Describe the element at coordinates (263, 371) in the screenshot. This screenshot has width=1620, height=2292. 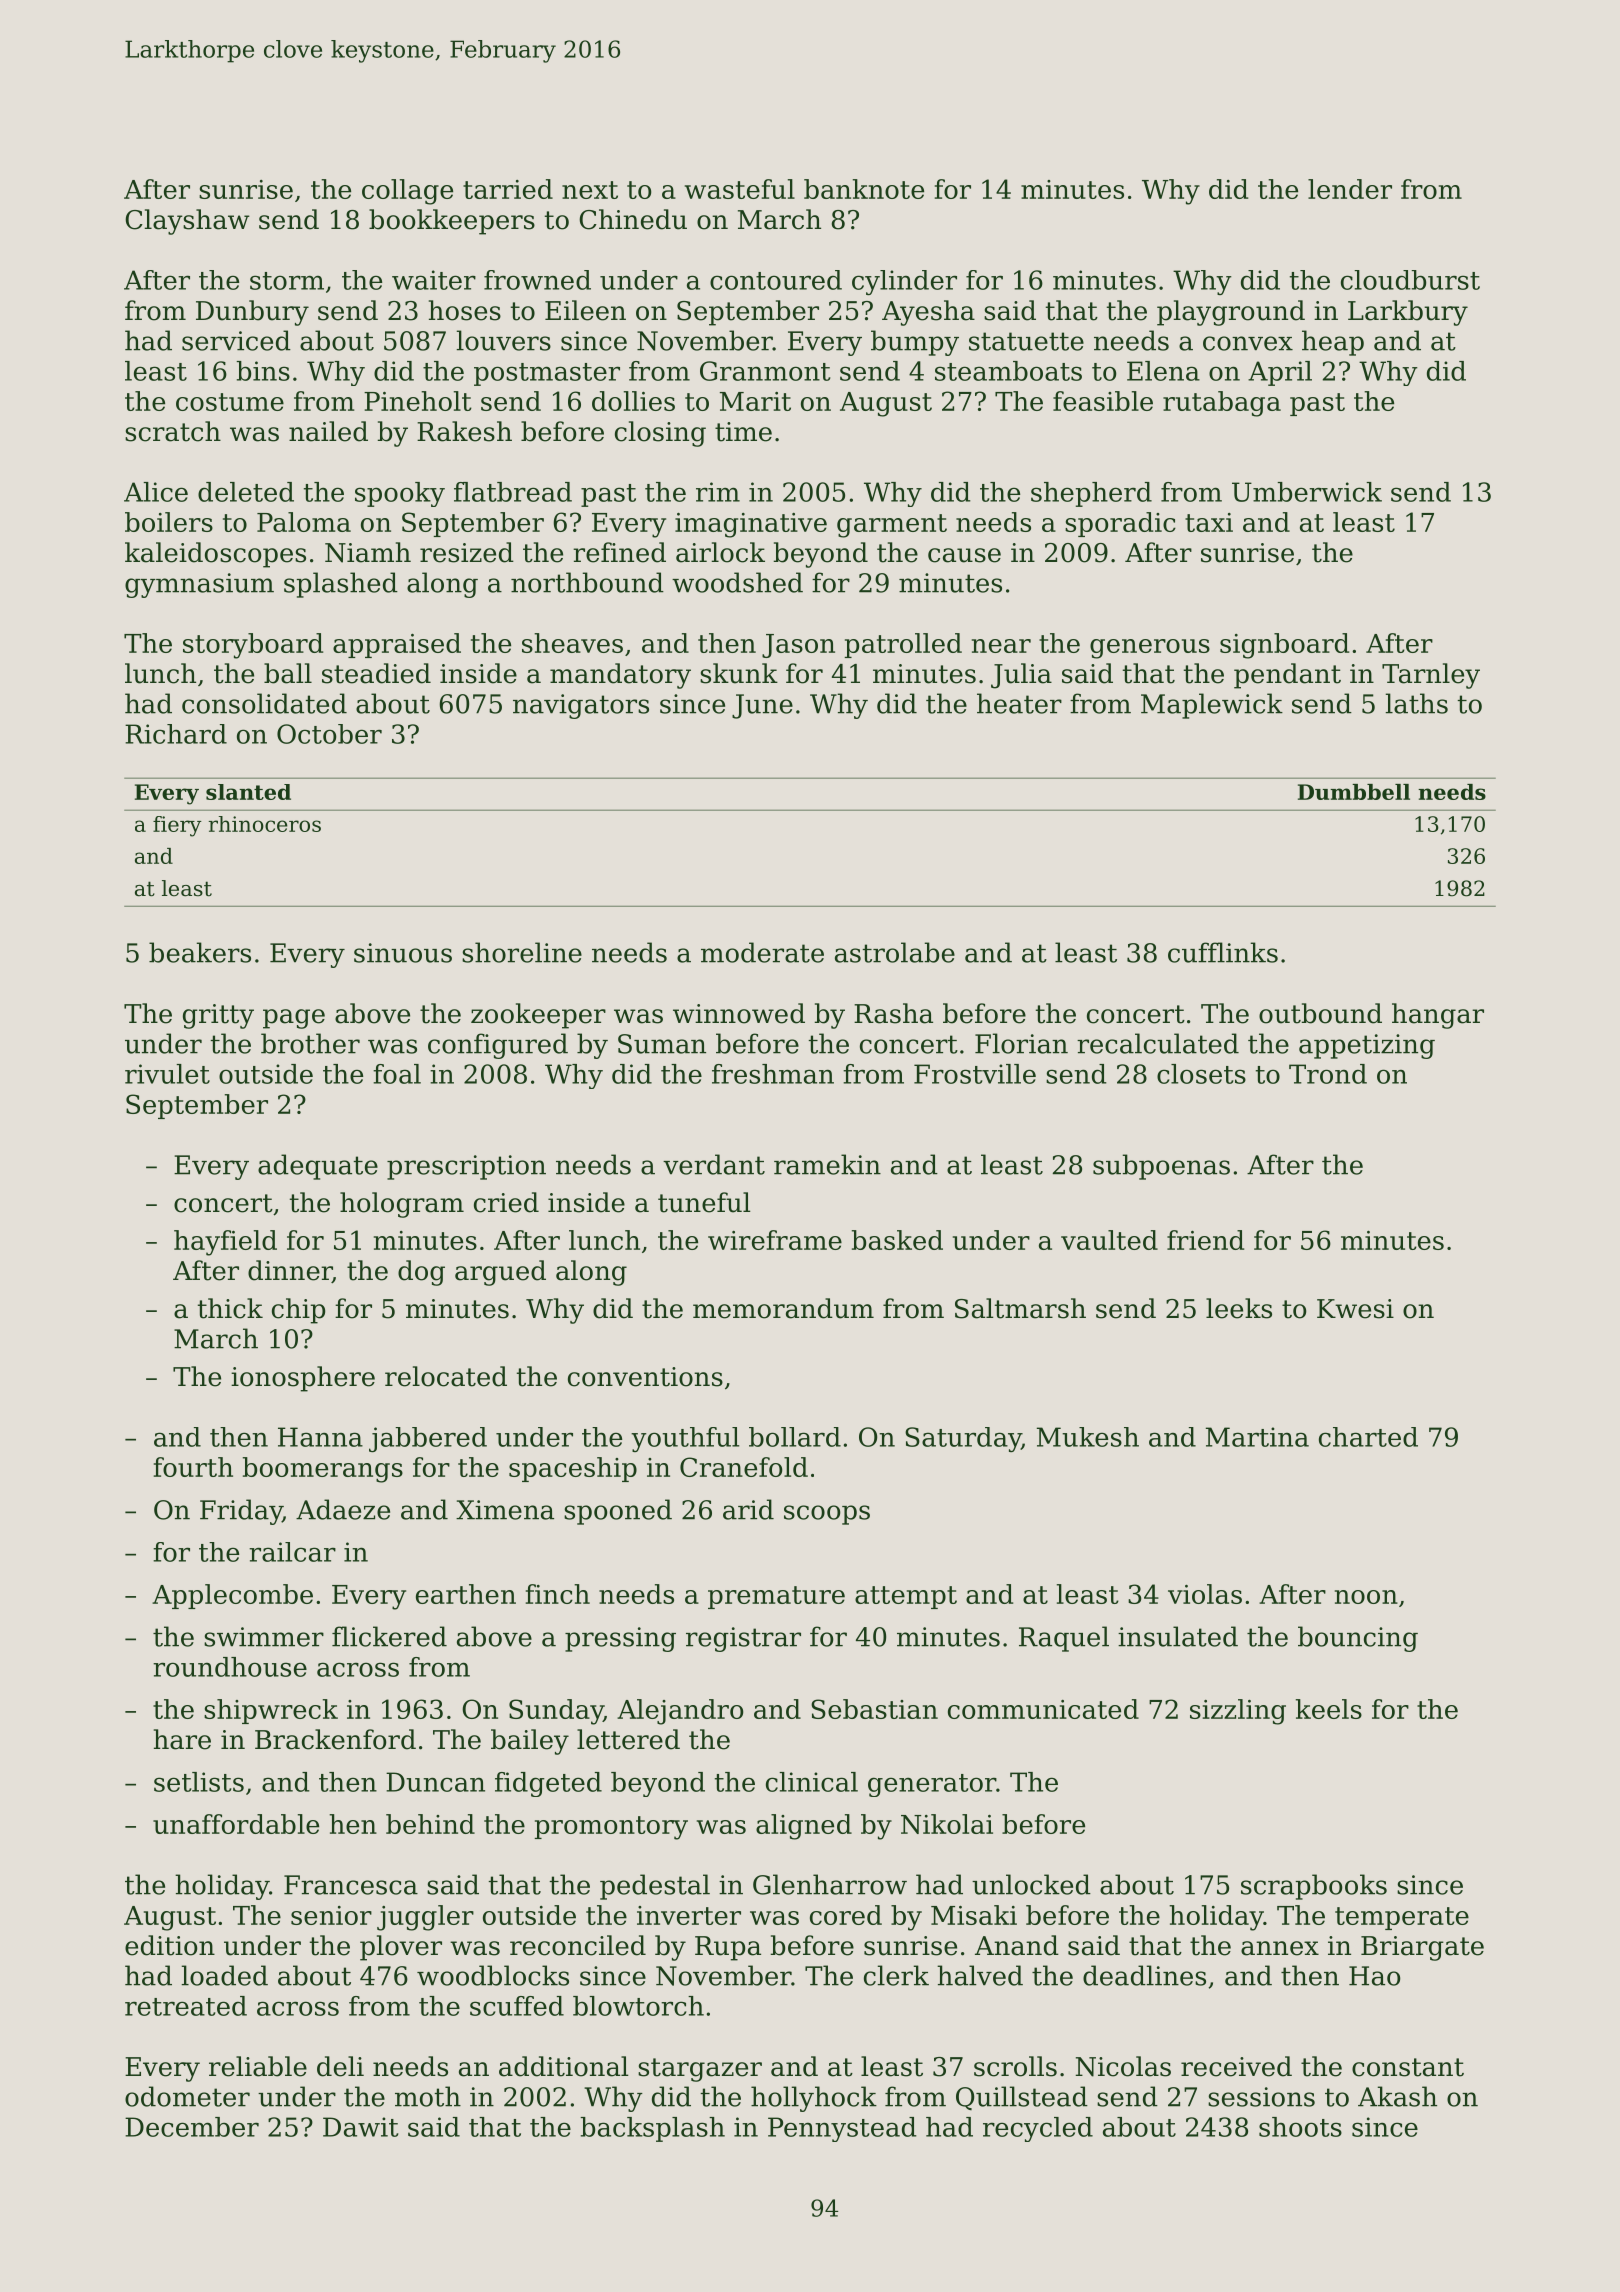
I see `bins` at that location.
